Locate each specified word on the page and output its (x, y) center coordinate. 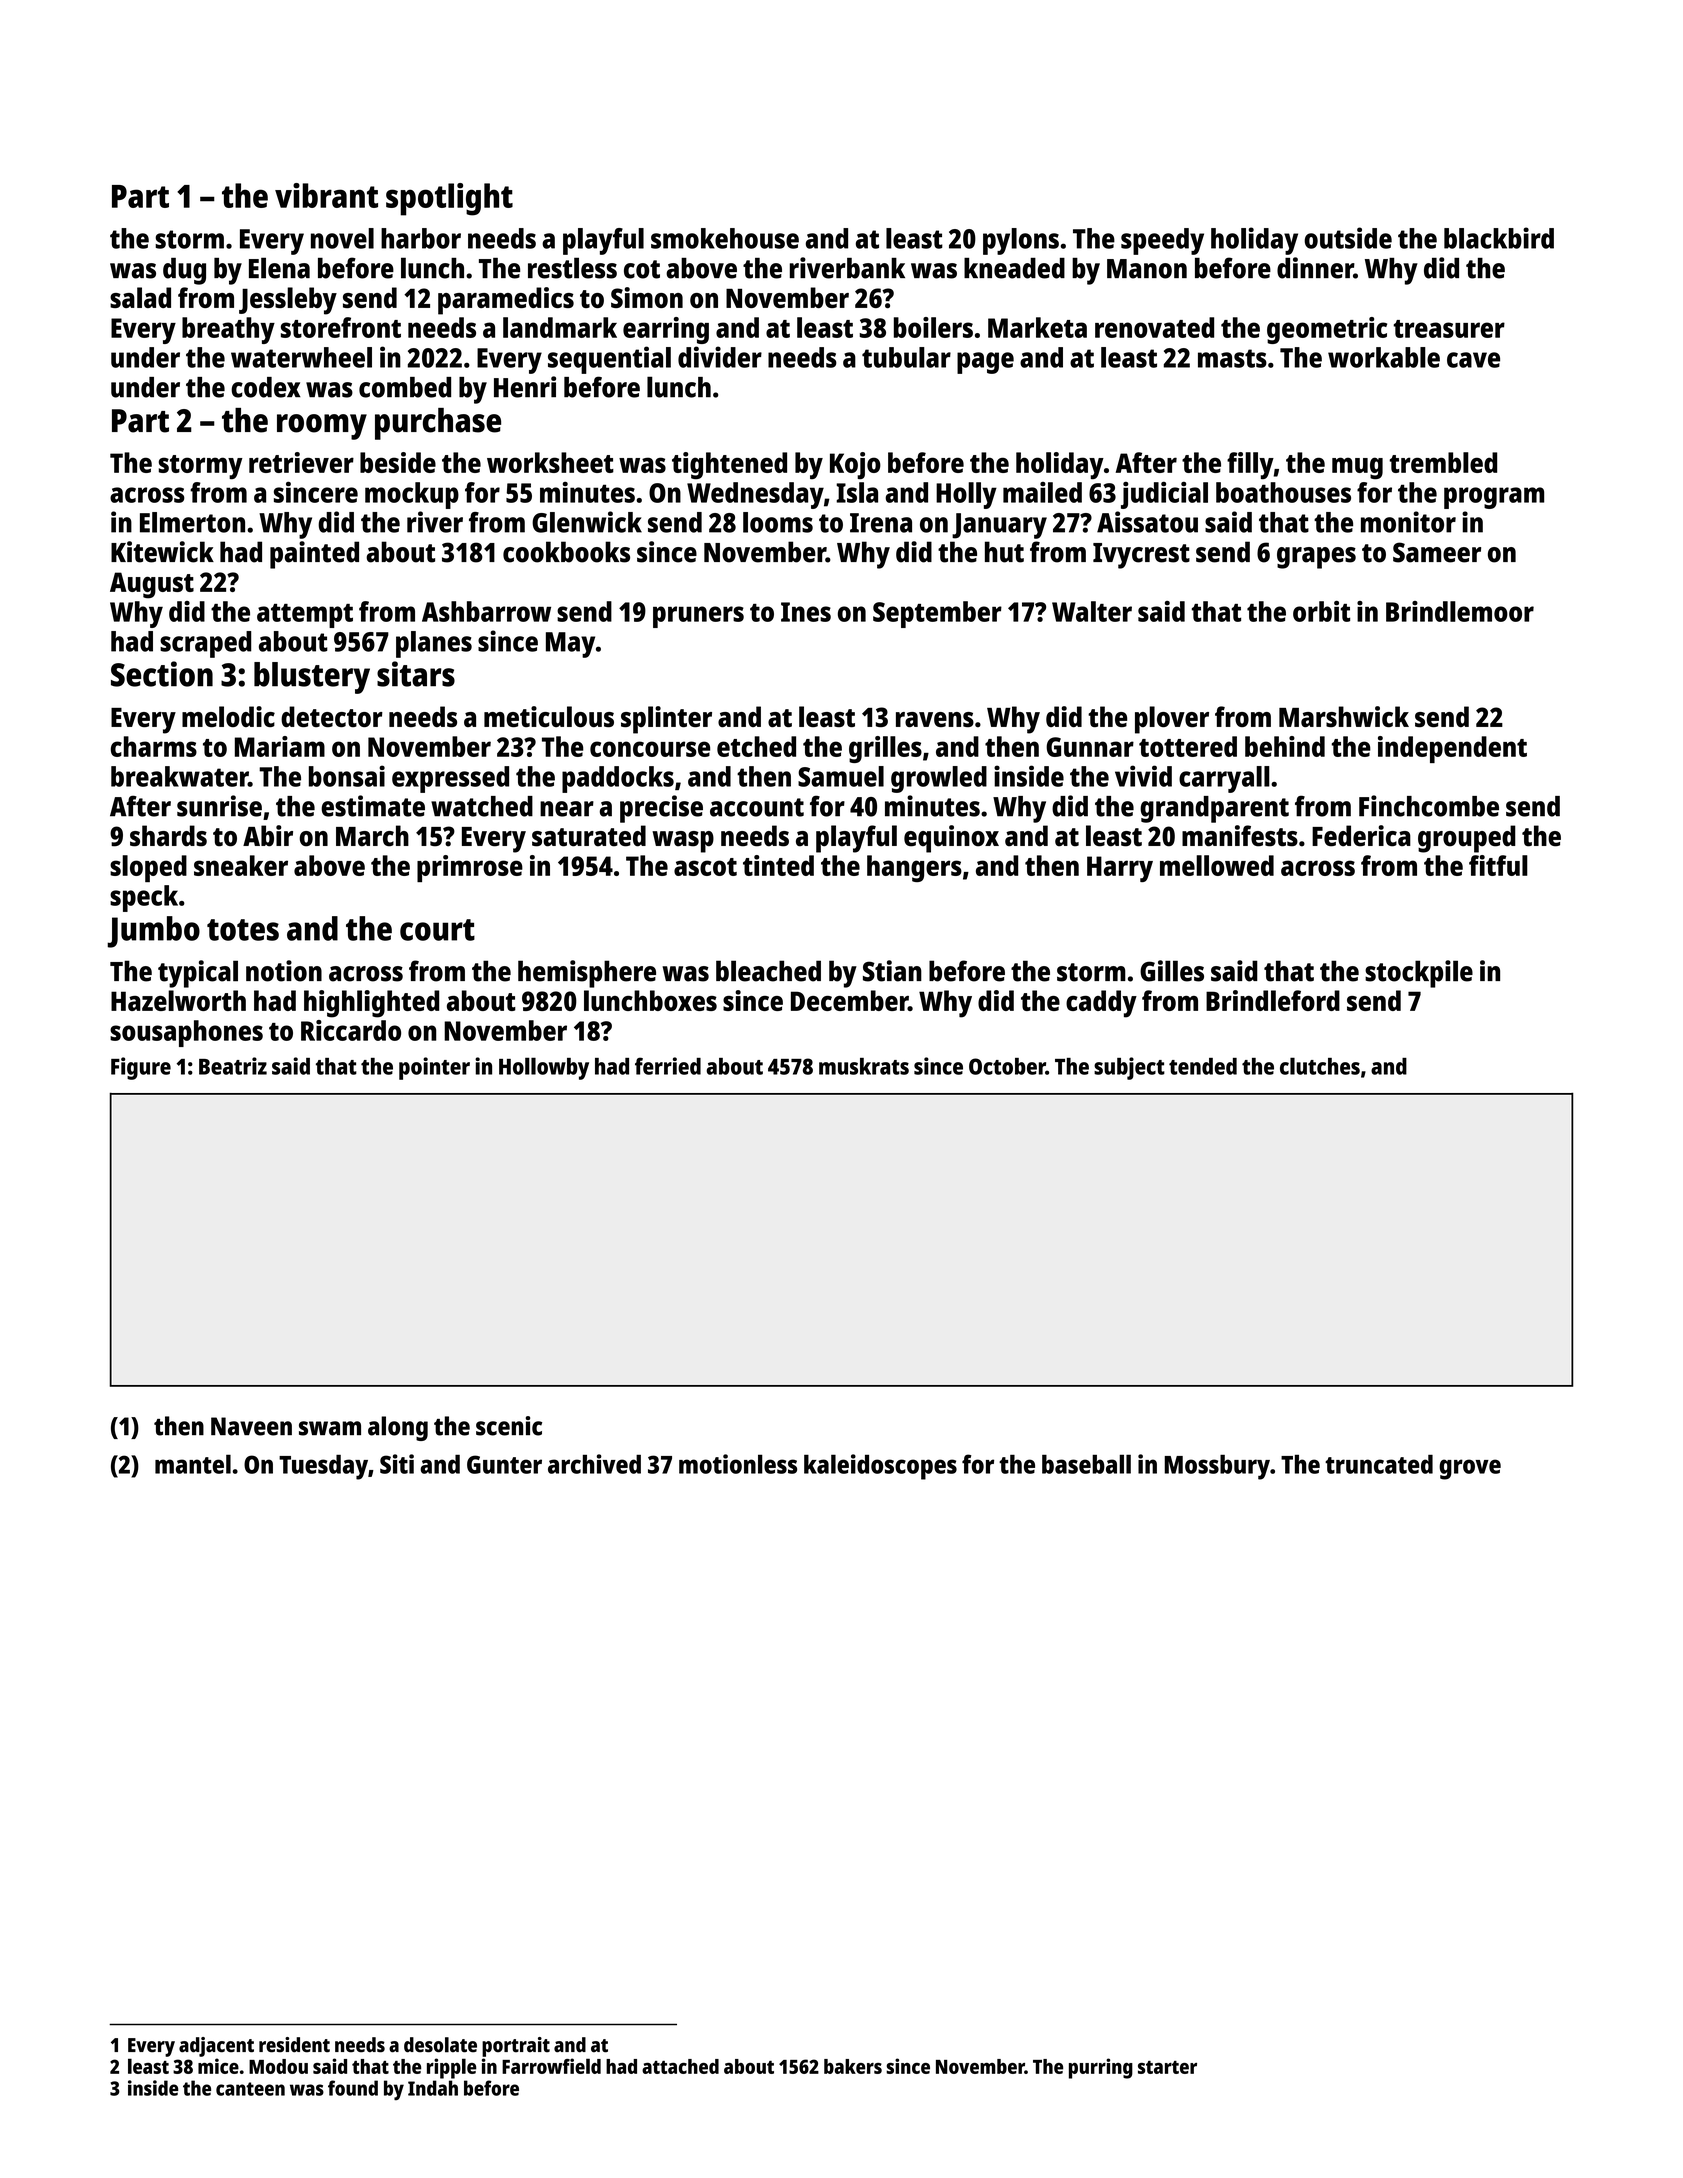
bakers (853, 2066)
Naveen (251, 1426)
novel (342, 238)
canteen (250, 2089)
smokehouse (725, 238)
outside (1348, 238)
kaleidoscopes (880, 1467)
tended (1203, 1066)
